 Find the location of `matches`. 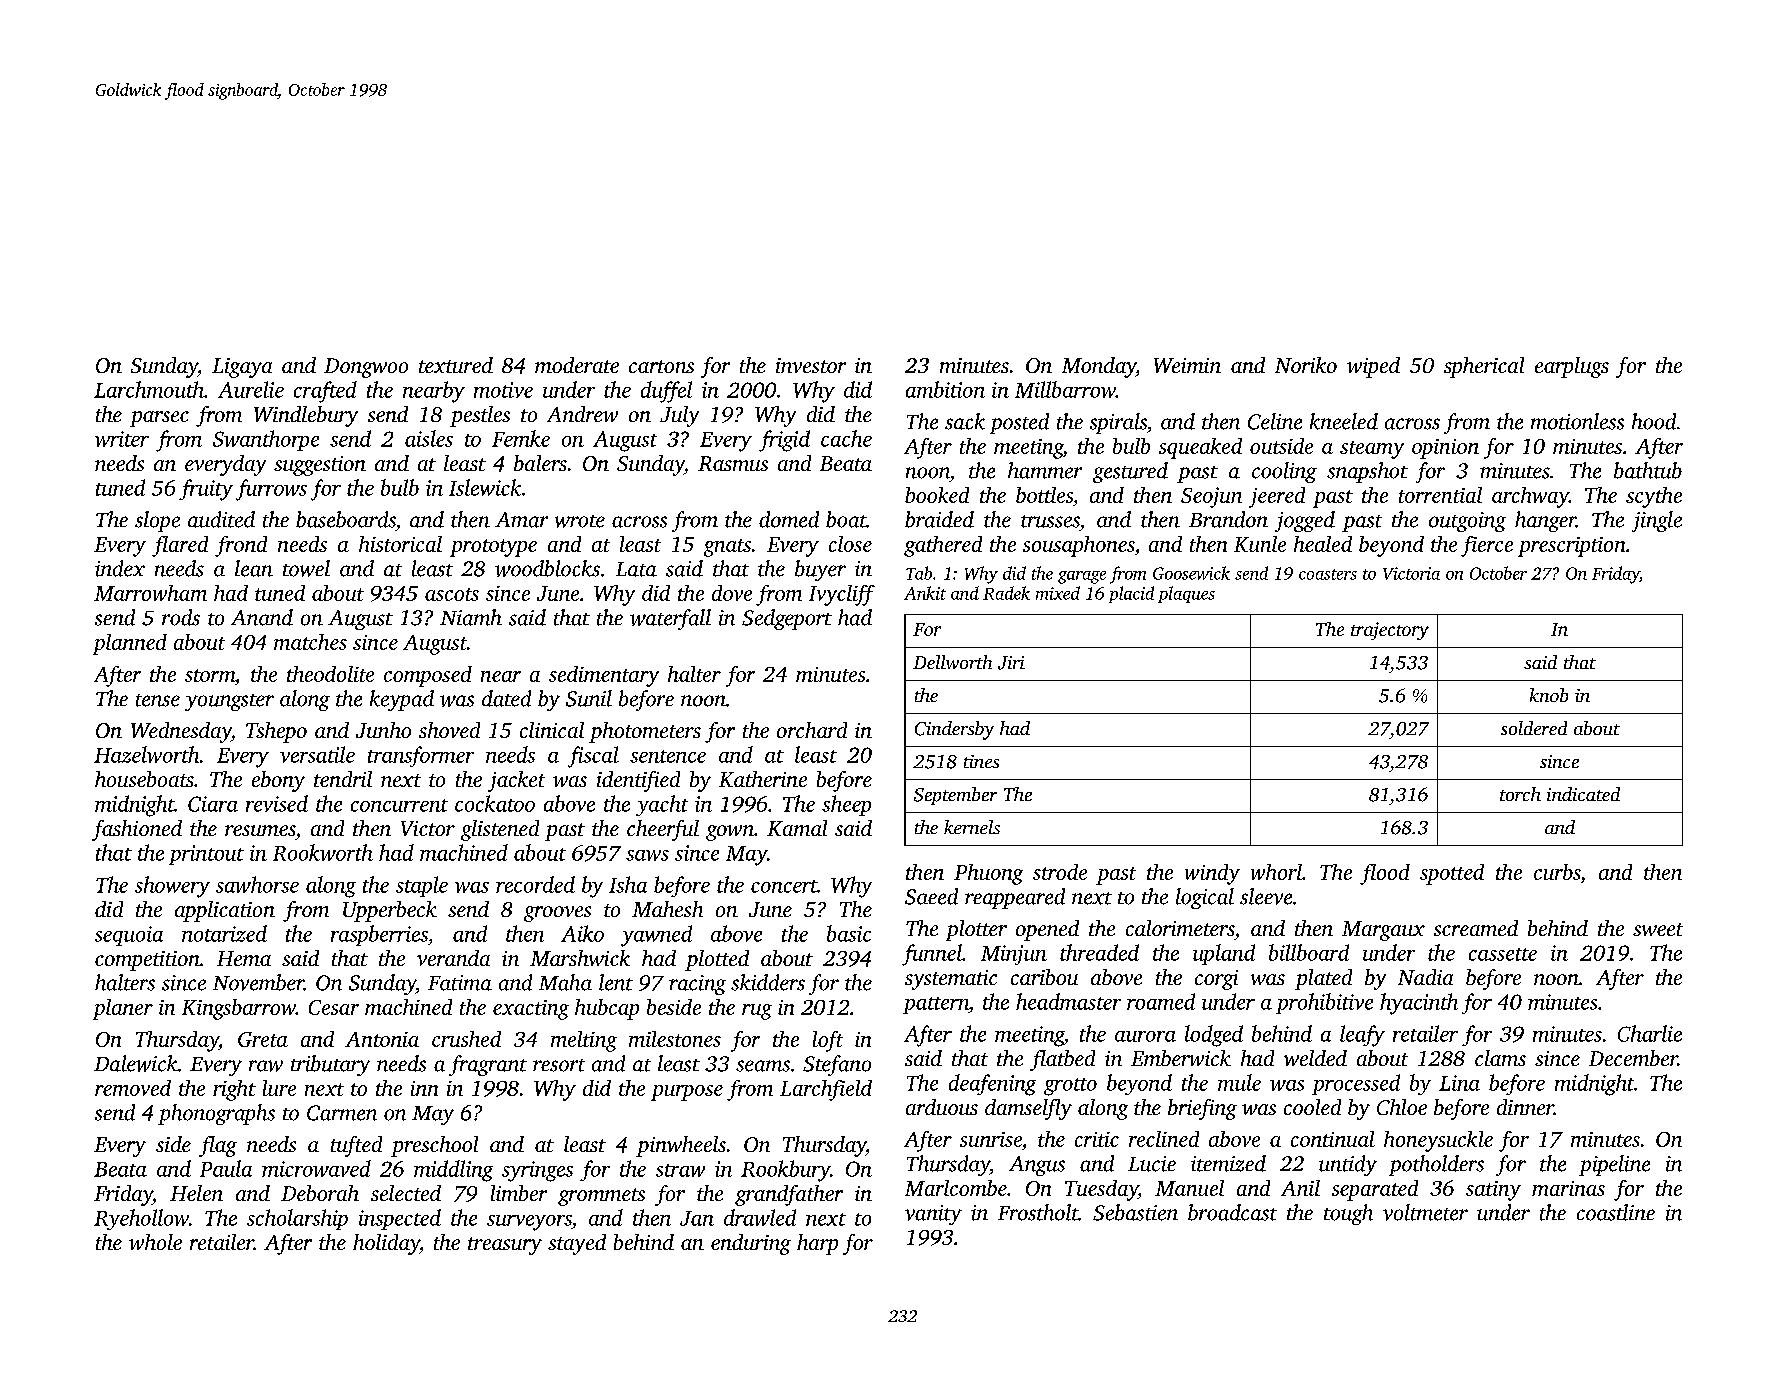

matches is located at coordinates (310, 642).
